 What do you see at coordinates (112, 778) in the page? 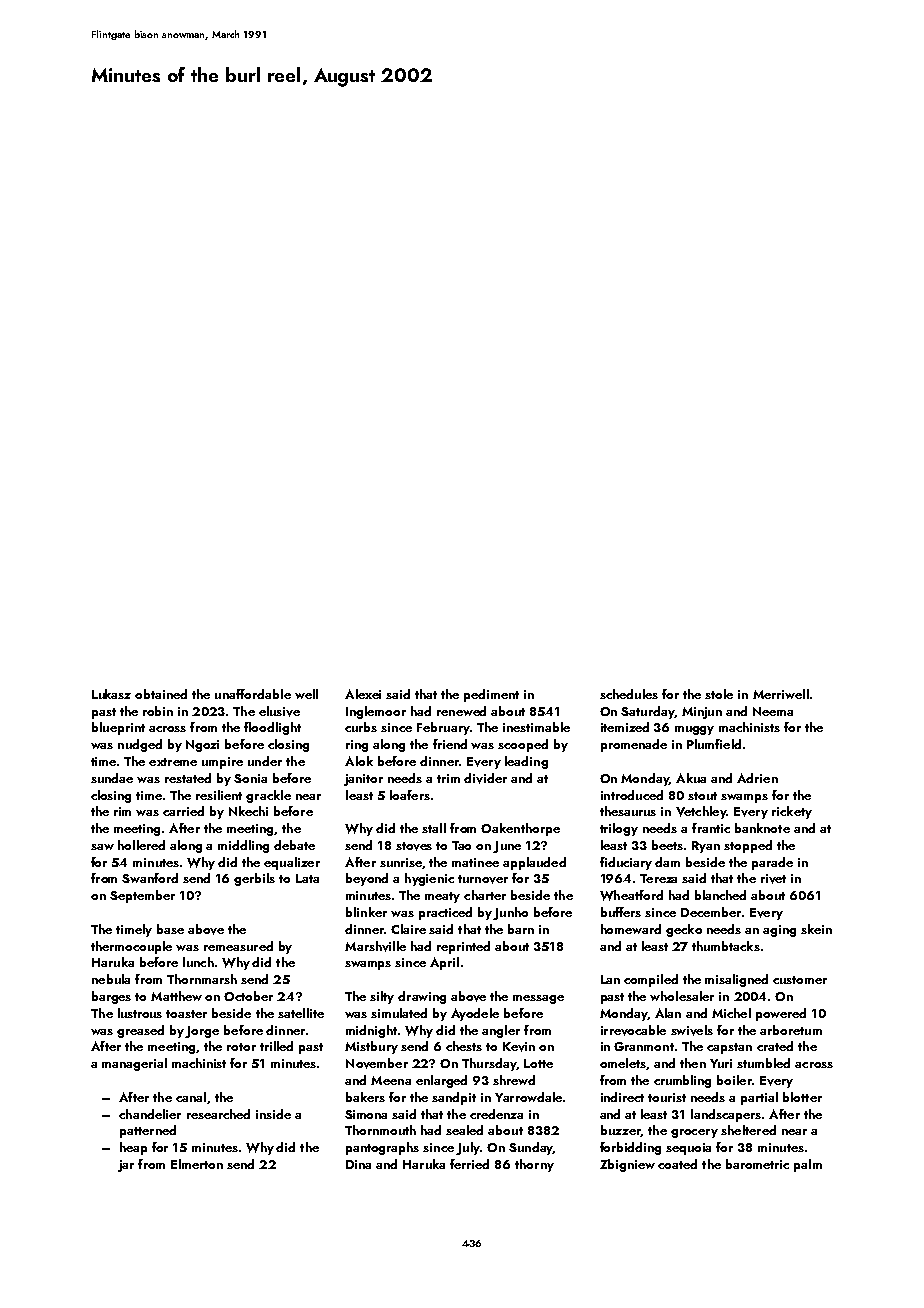
I see `sundae` at bounding box center [112, 778].
